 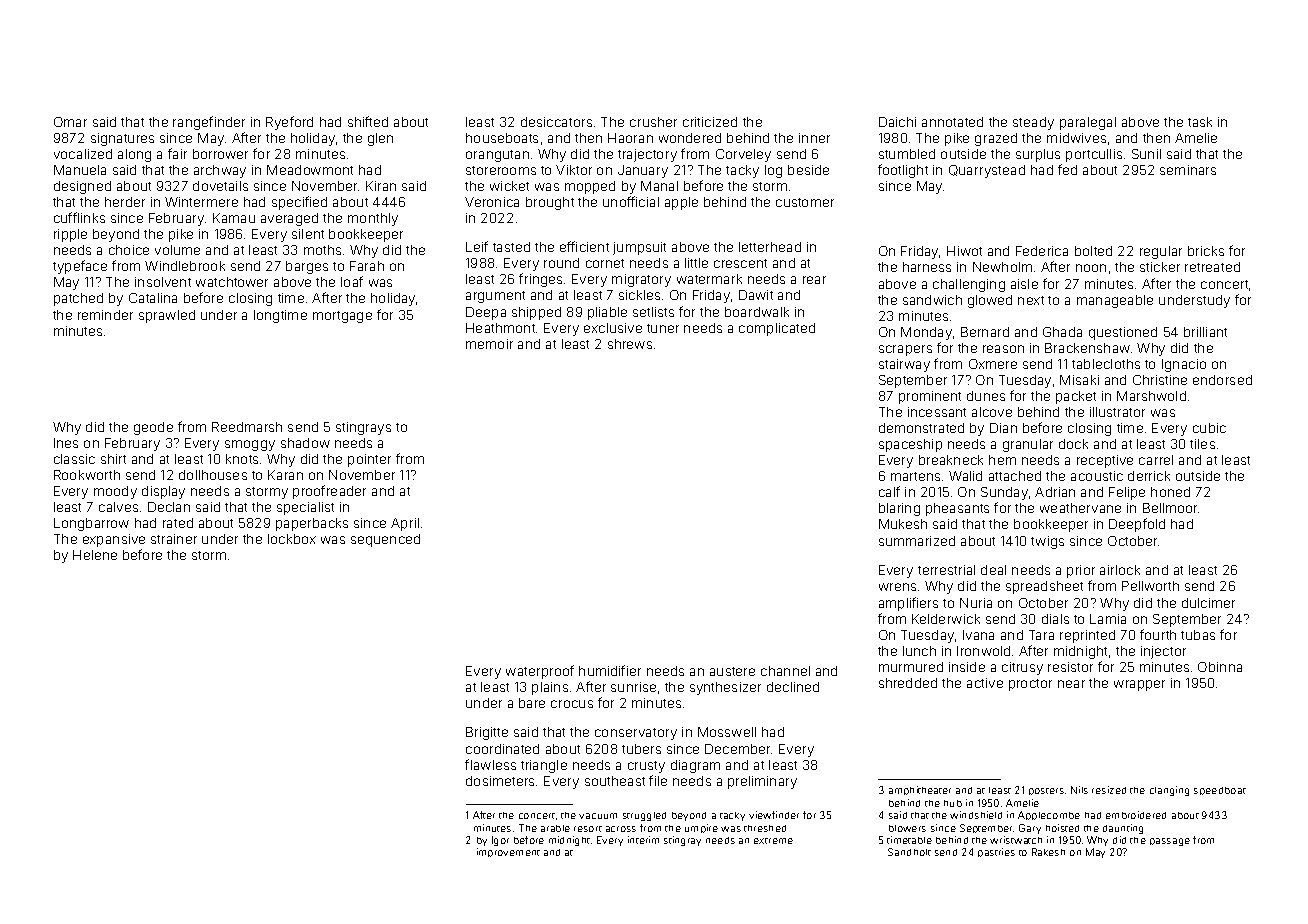 I want to click on shrews, so click(x=630, y=344).
